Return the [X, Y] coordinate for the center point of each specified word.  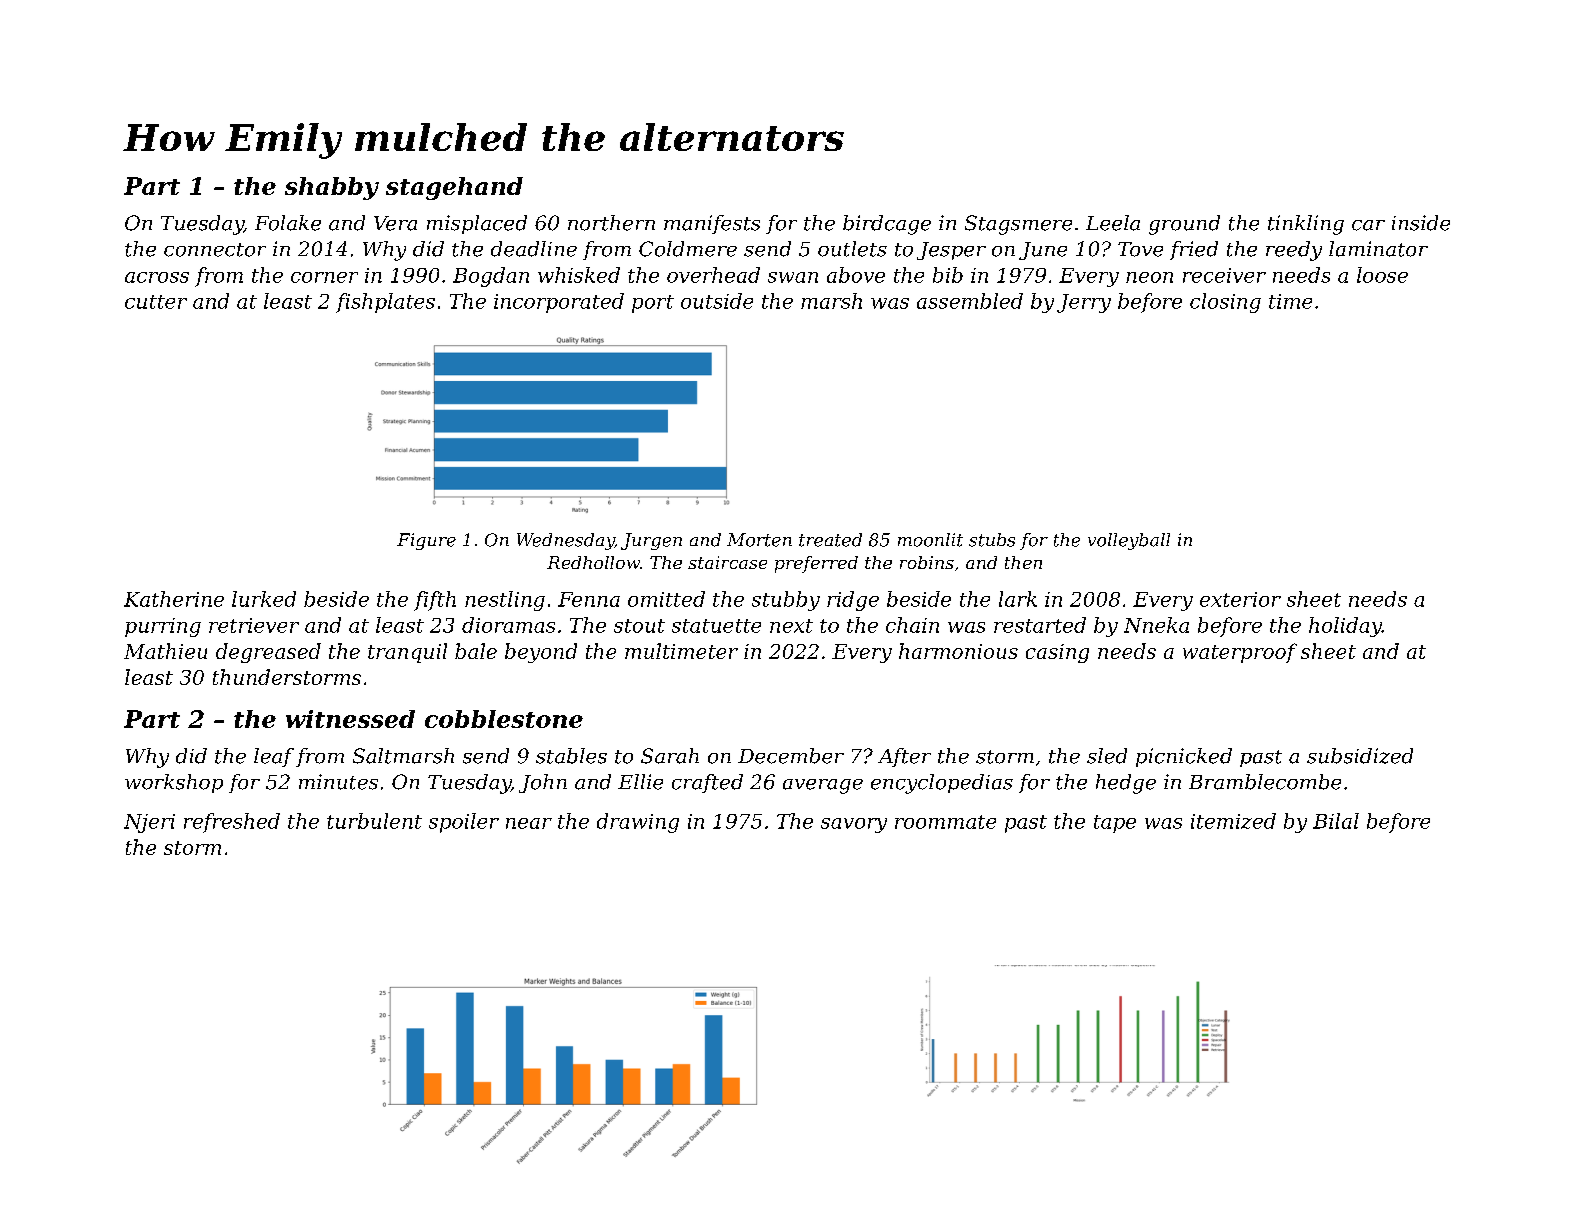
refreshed [232, 823]
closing [1225, 303]
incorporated [559, 303]
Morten [759, 540]
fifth [435, 601]
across [157, 277]
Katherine [174, 599]
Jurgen [651, 541]
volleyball [1129, 541]
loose [1382, 275]
